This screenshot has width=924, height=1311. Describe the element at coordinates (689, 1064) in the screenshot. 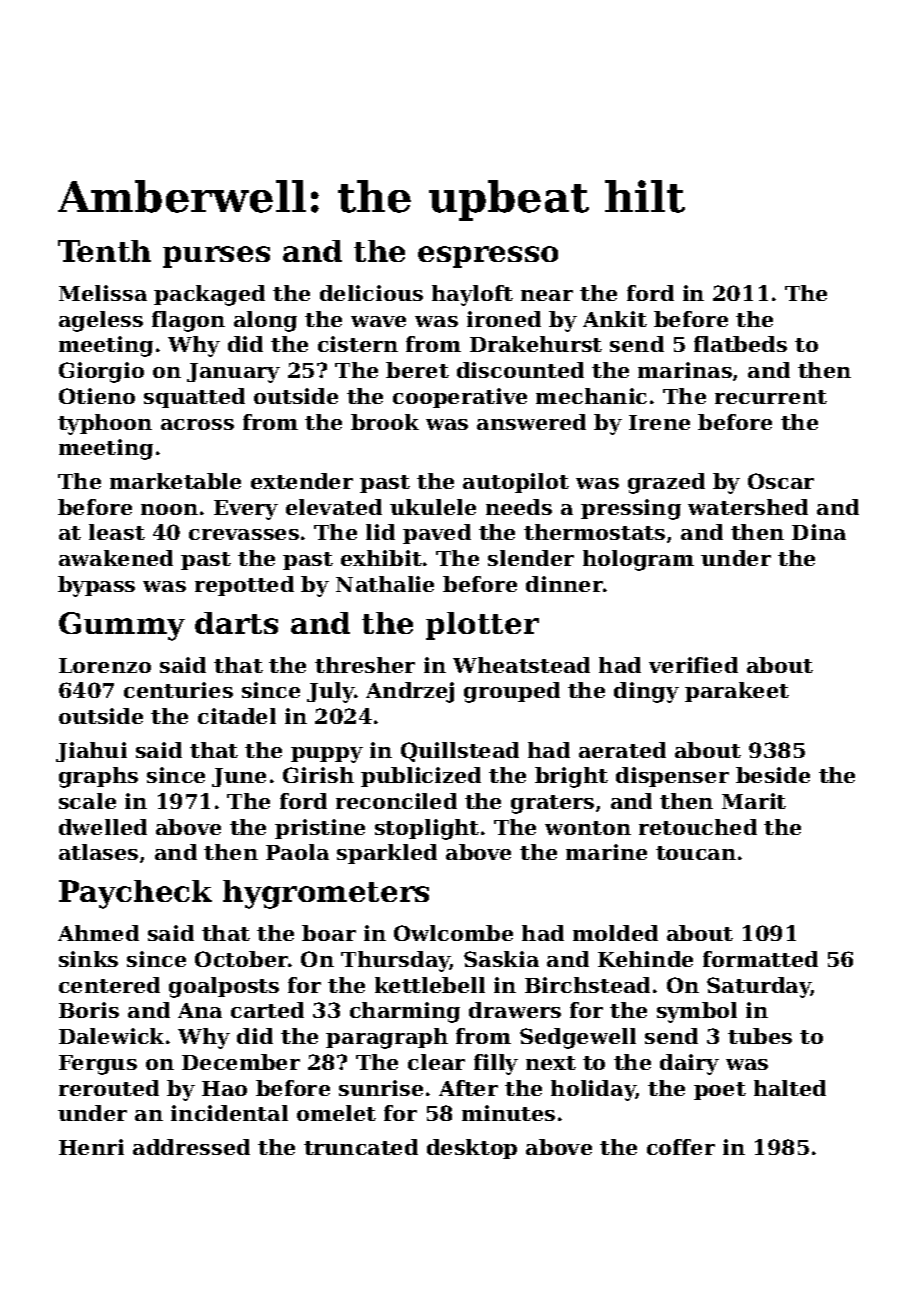

I see `dairy` at that location.
